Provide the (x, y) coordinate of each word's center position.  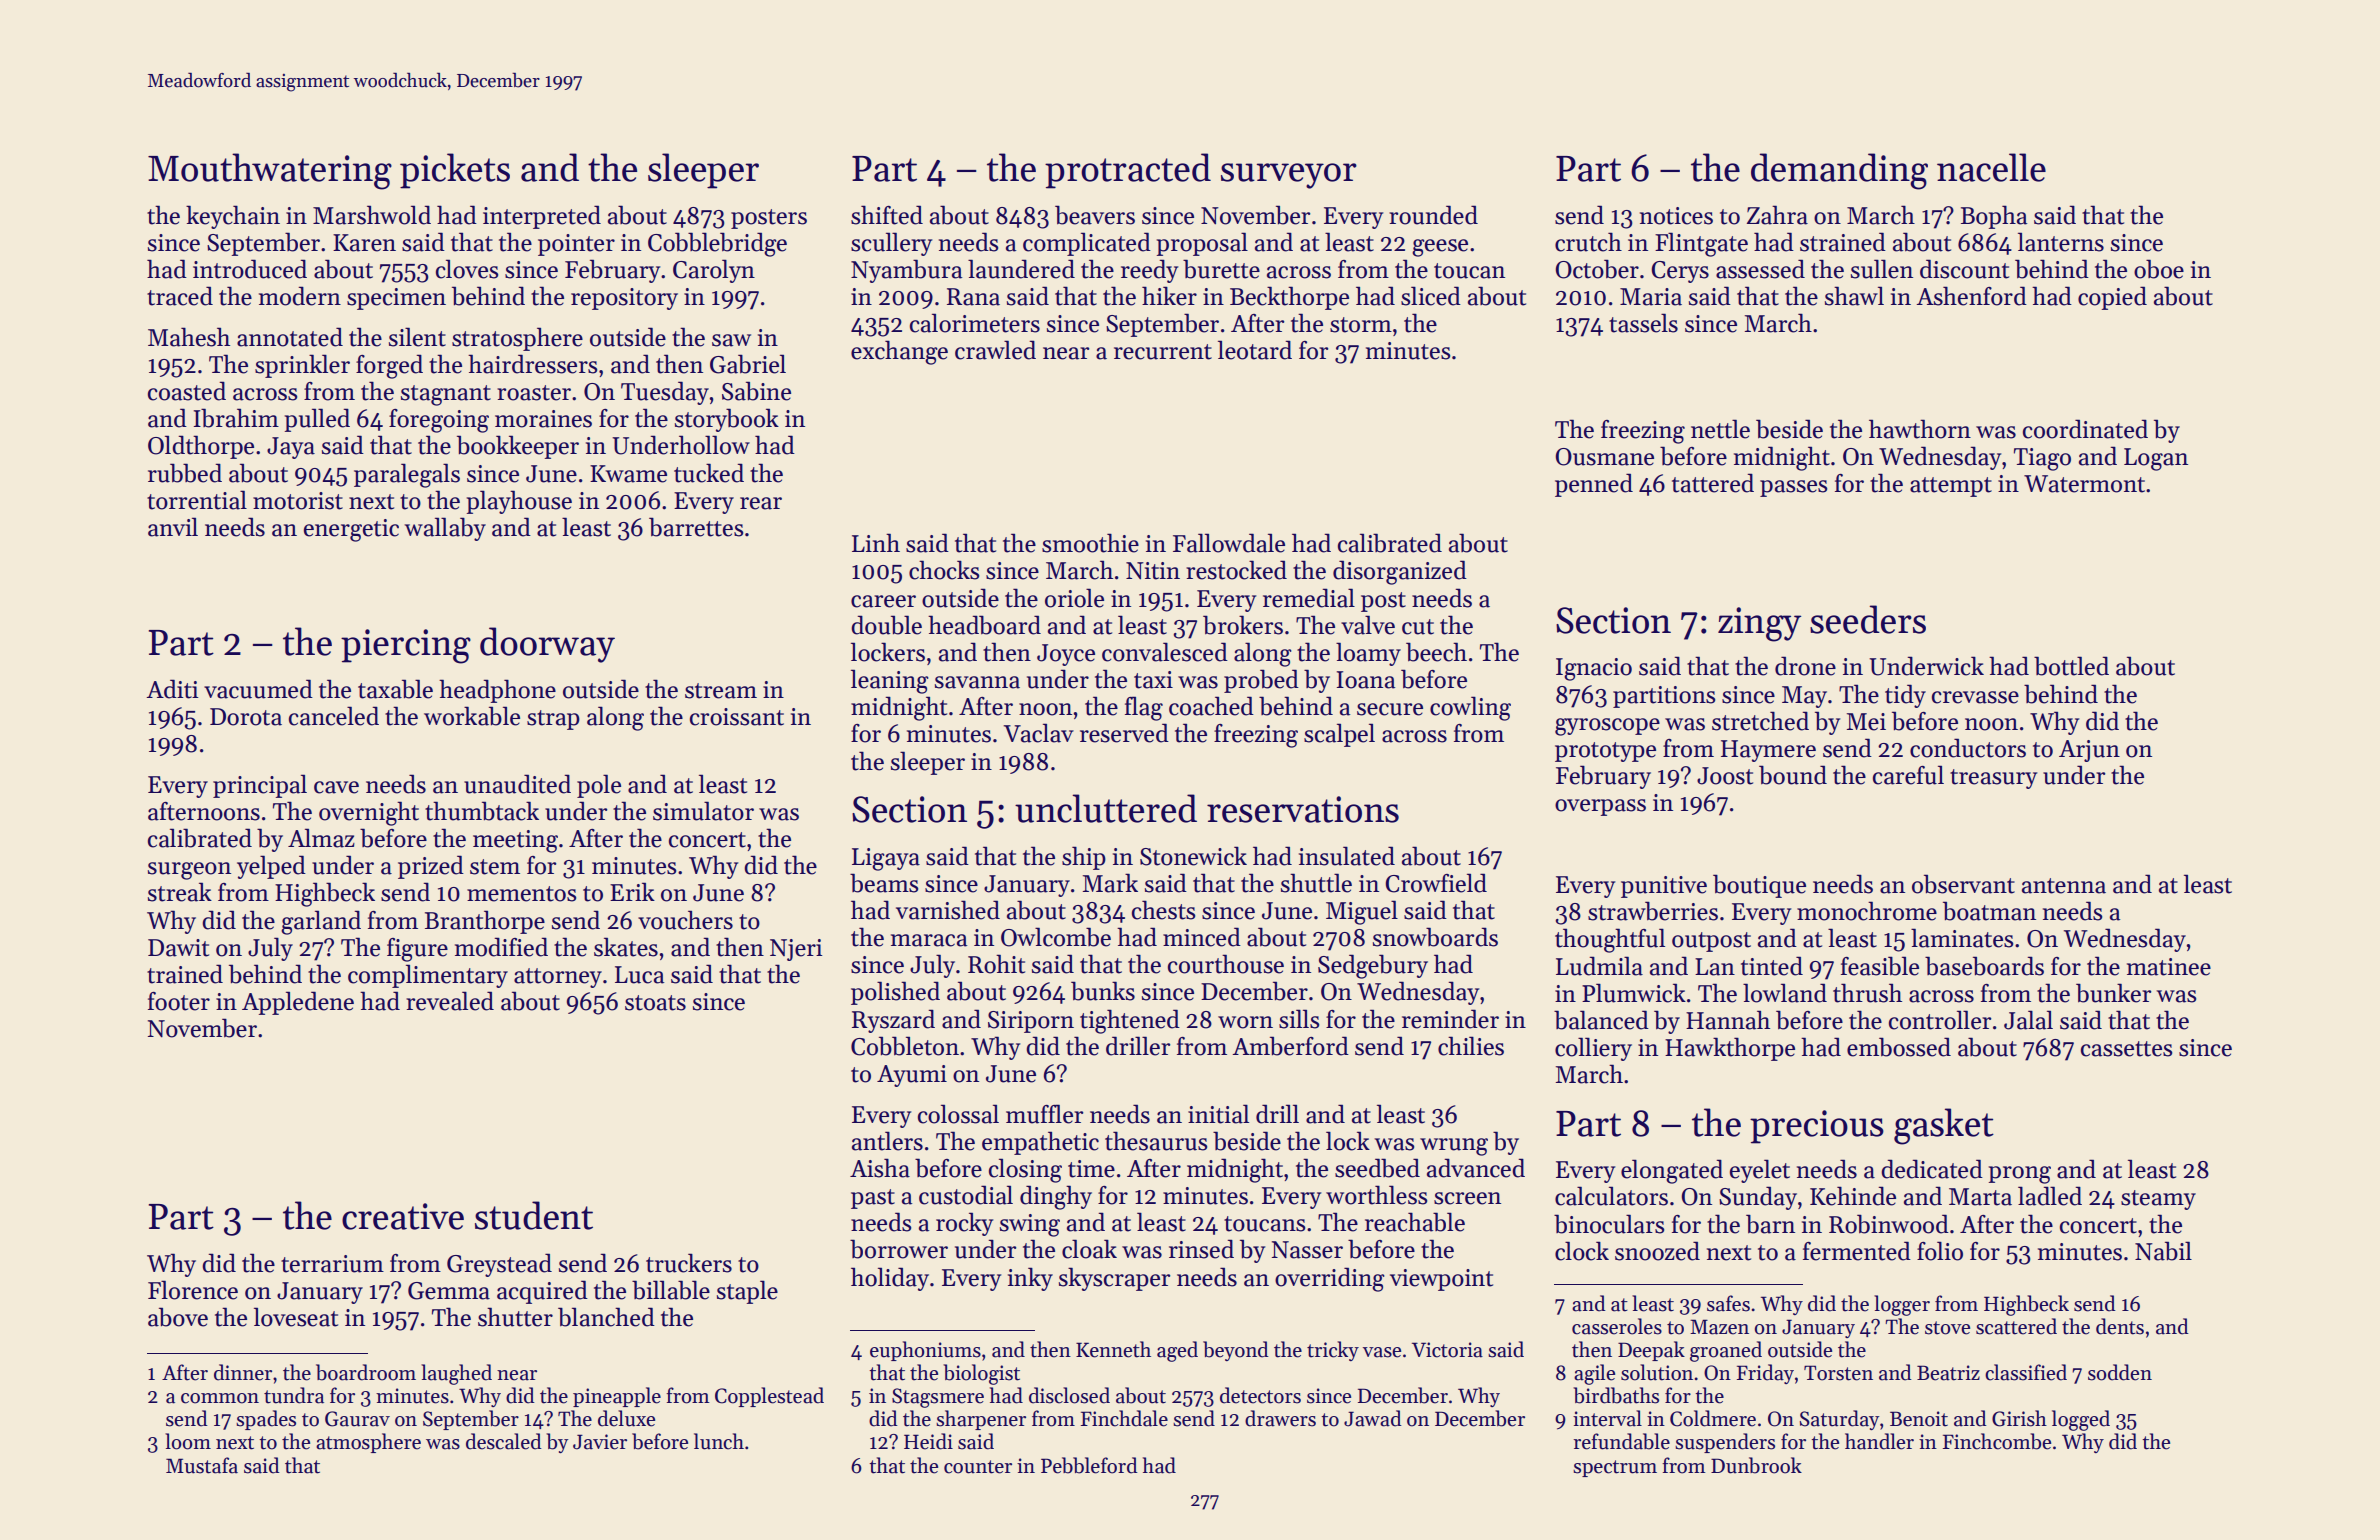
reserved (1124, 733)
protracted (1128, 171)
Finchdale (1124, 1418)
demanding (1839, 171)
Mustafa (202, 1465)
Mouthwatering (270, 171)
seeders (1868, 619)
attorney (558, 978)
